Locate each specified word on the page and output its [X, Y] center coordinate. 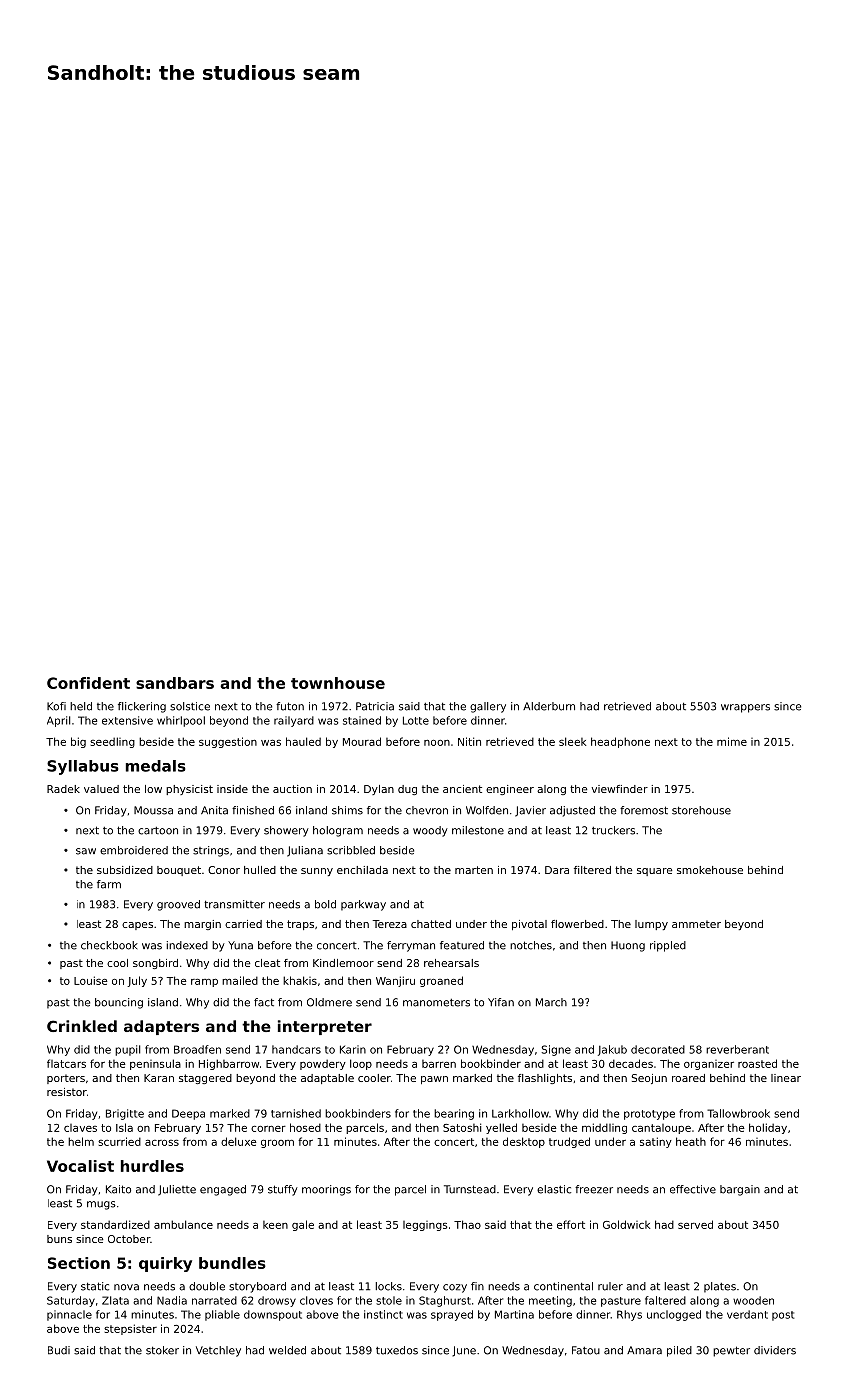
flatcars [66, 1063]
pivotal [529, 925]
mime [732, 741]
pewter [731, 1351]
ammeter [696, 924]
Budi [59, 1350]
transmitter [234, 904]
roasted [757, 1063]
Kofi [56, 706]
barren [439, 1064]
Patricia [375, 706]
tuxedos [397, 1350]
